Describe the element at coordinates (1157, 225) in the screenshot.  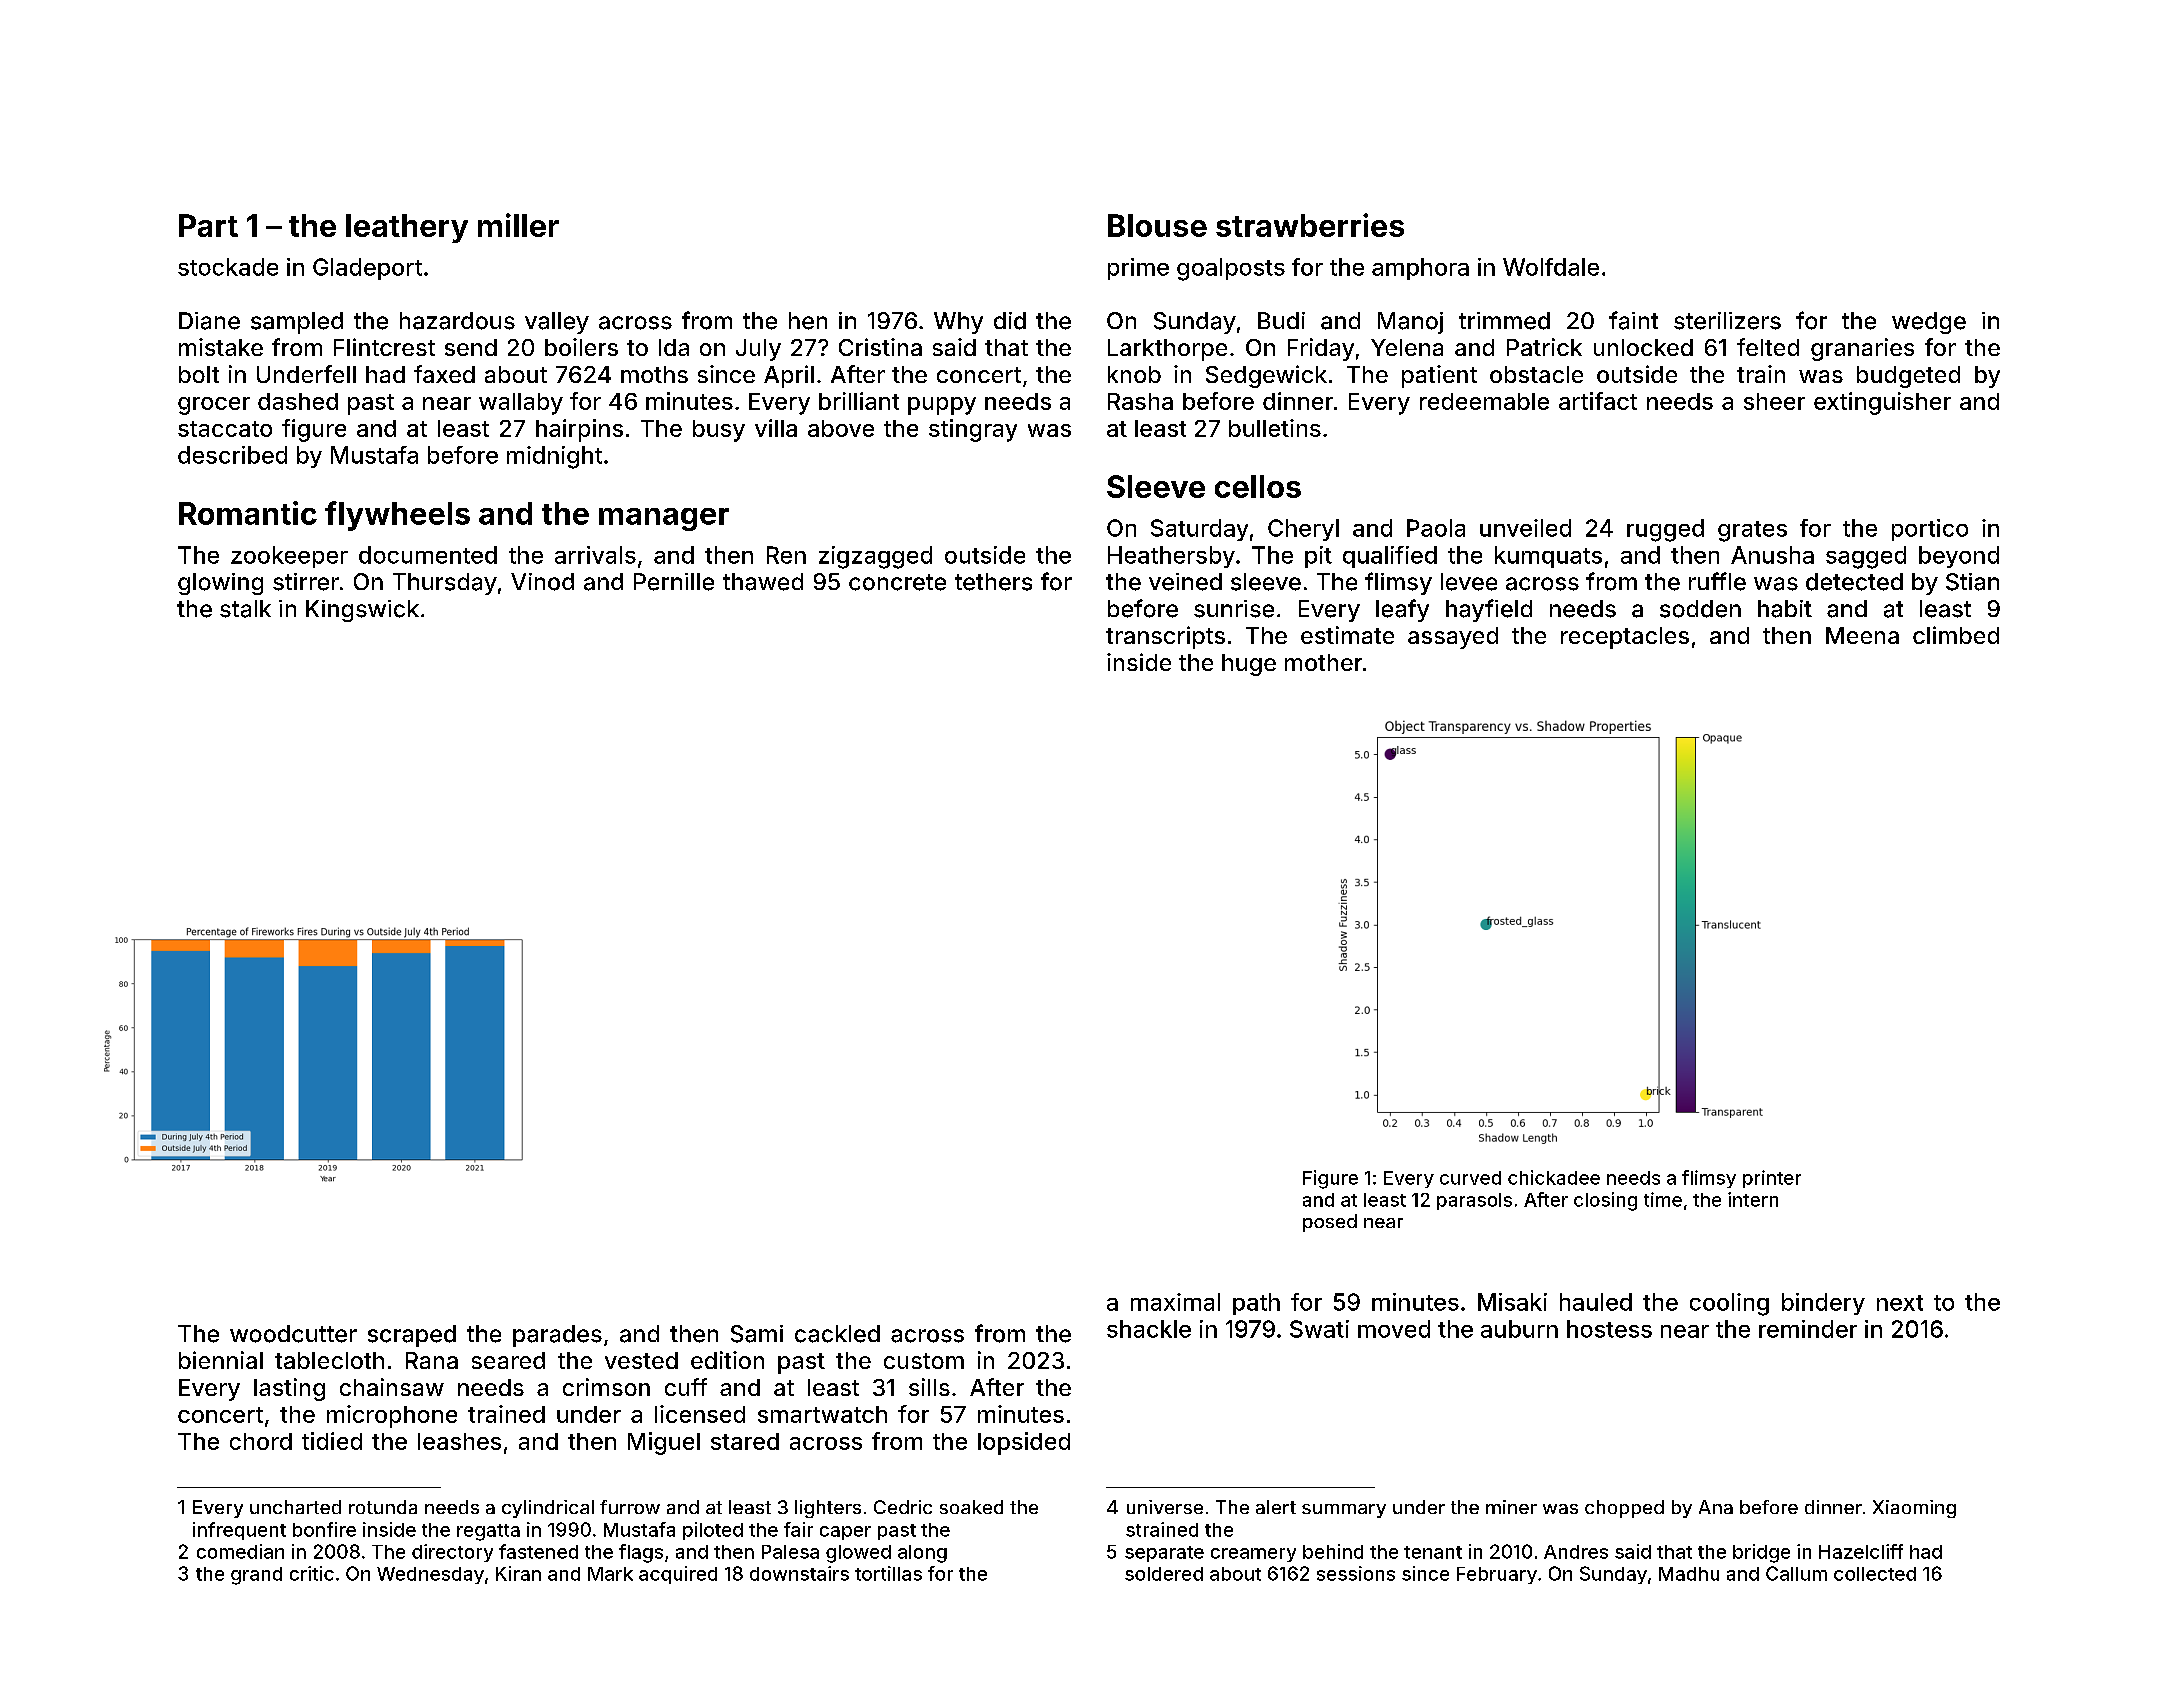
I see `Blouse` at that location.
